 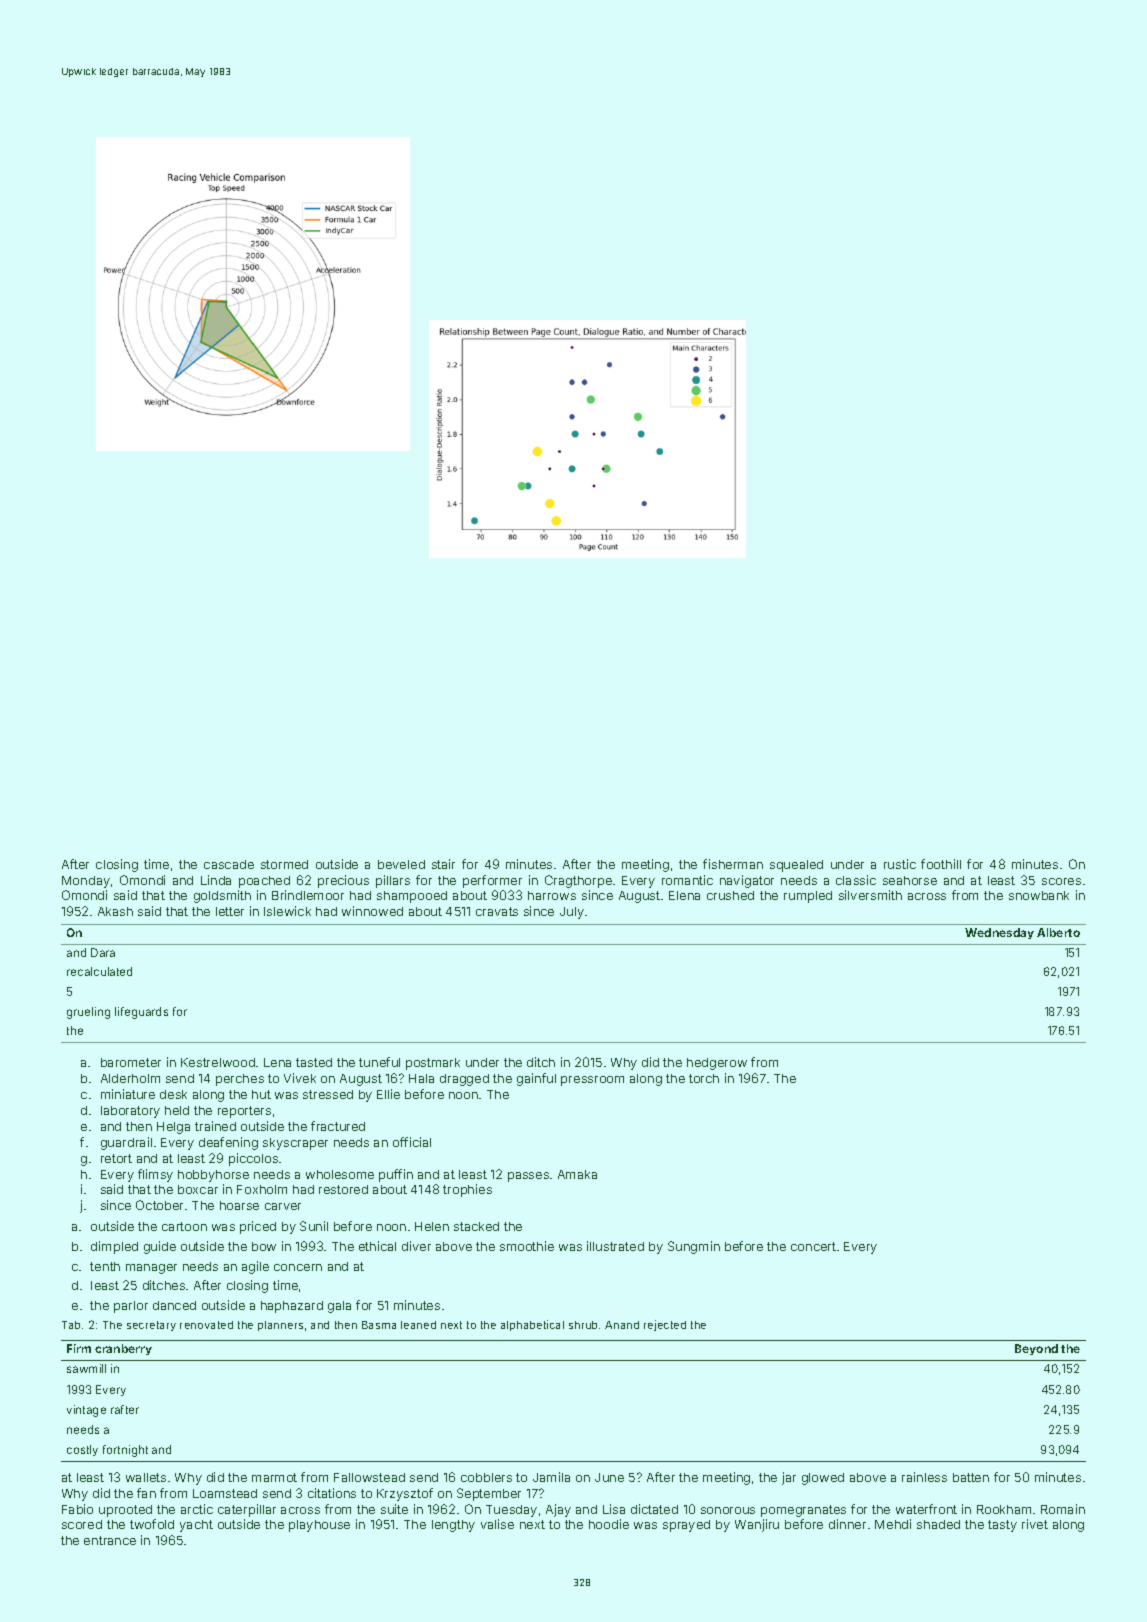 What do you see at coordinates (128, 1094) in the screenshot?
I see `miniature` at bounding box center [128, 1094].
